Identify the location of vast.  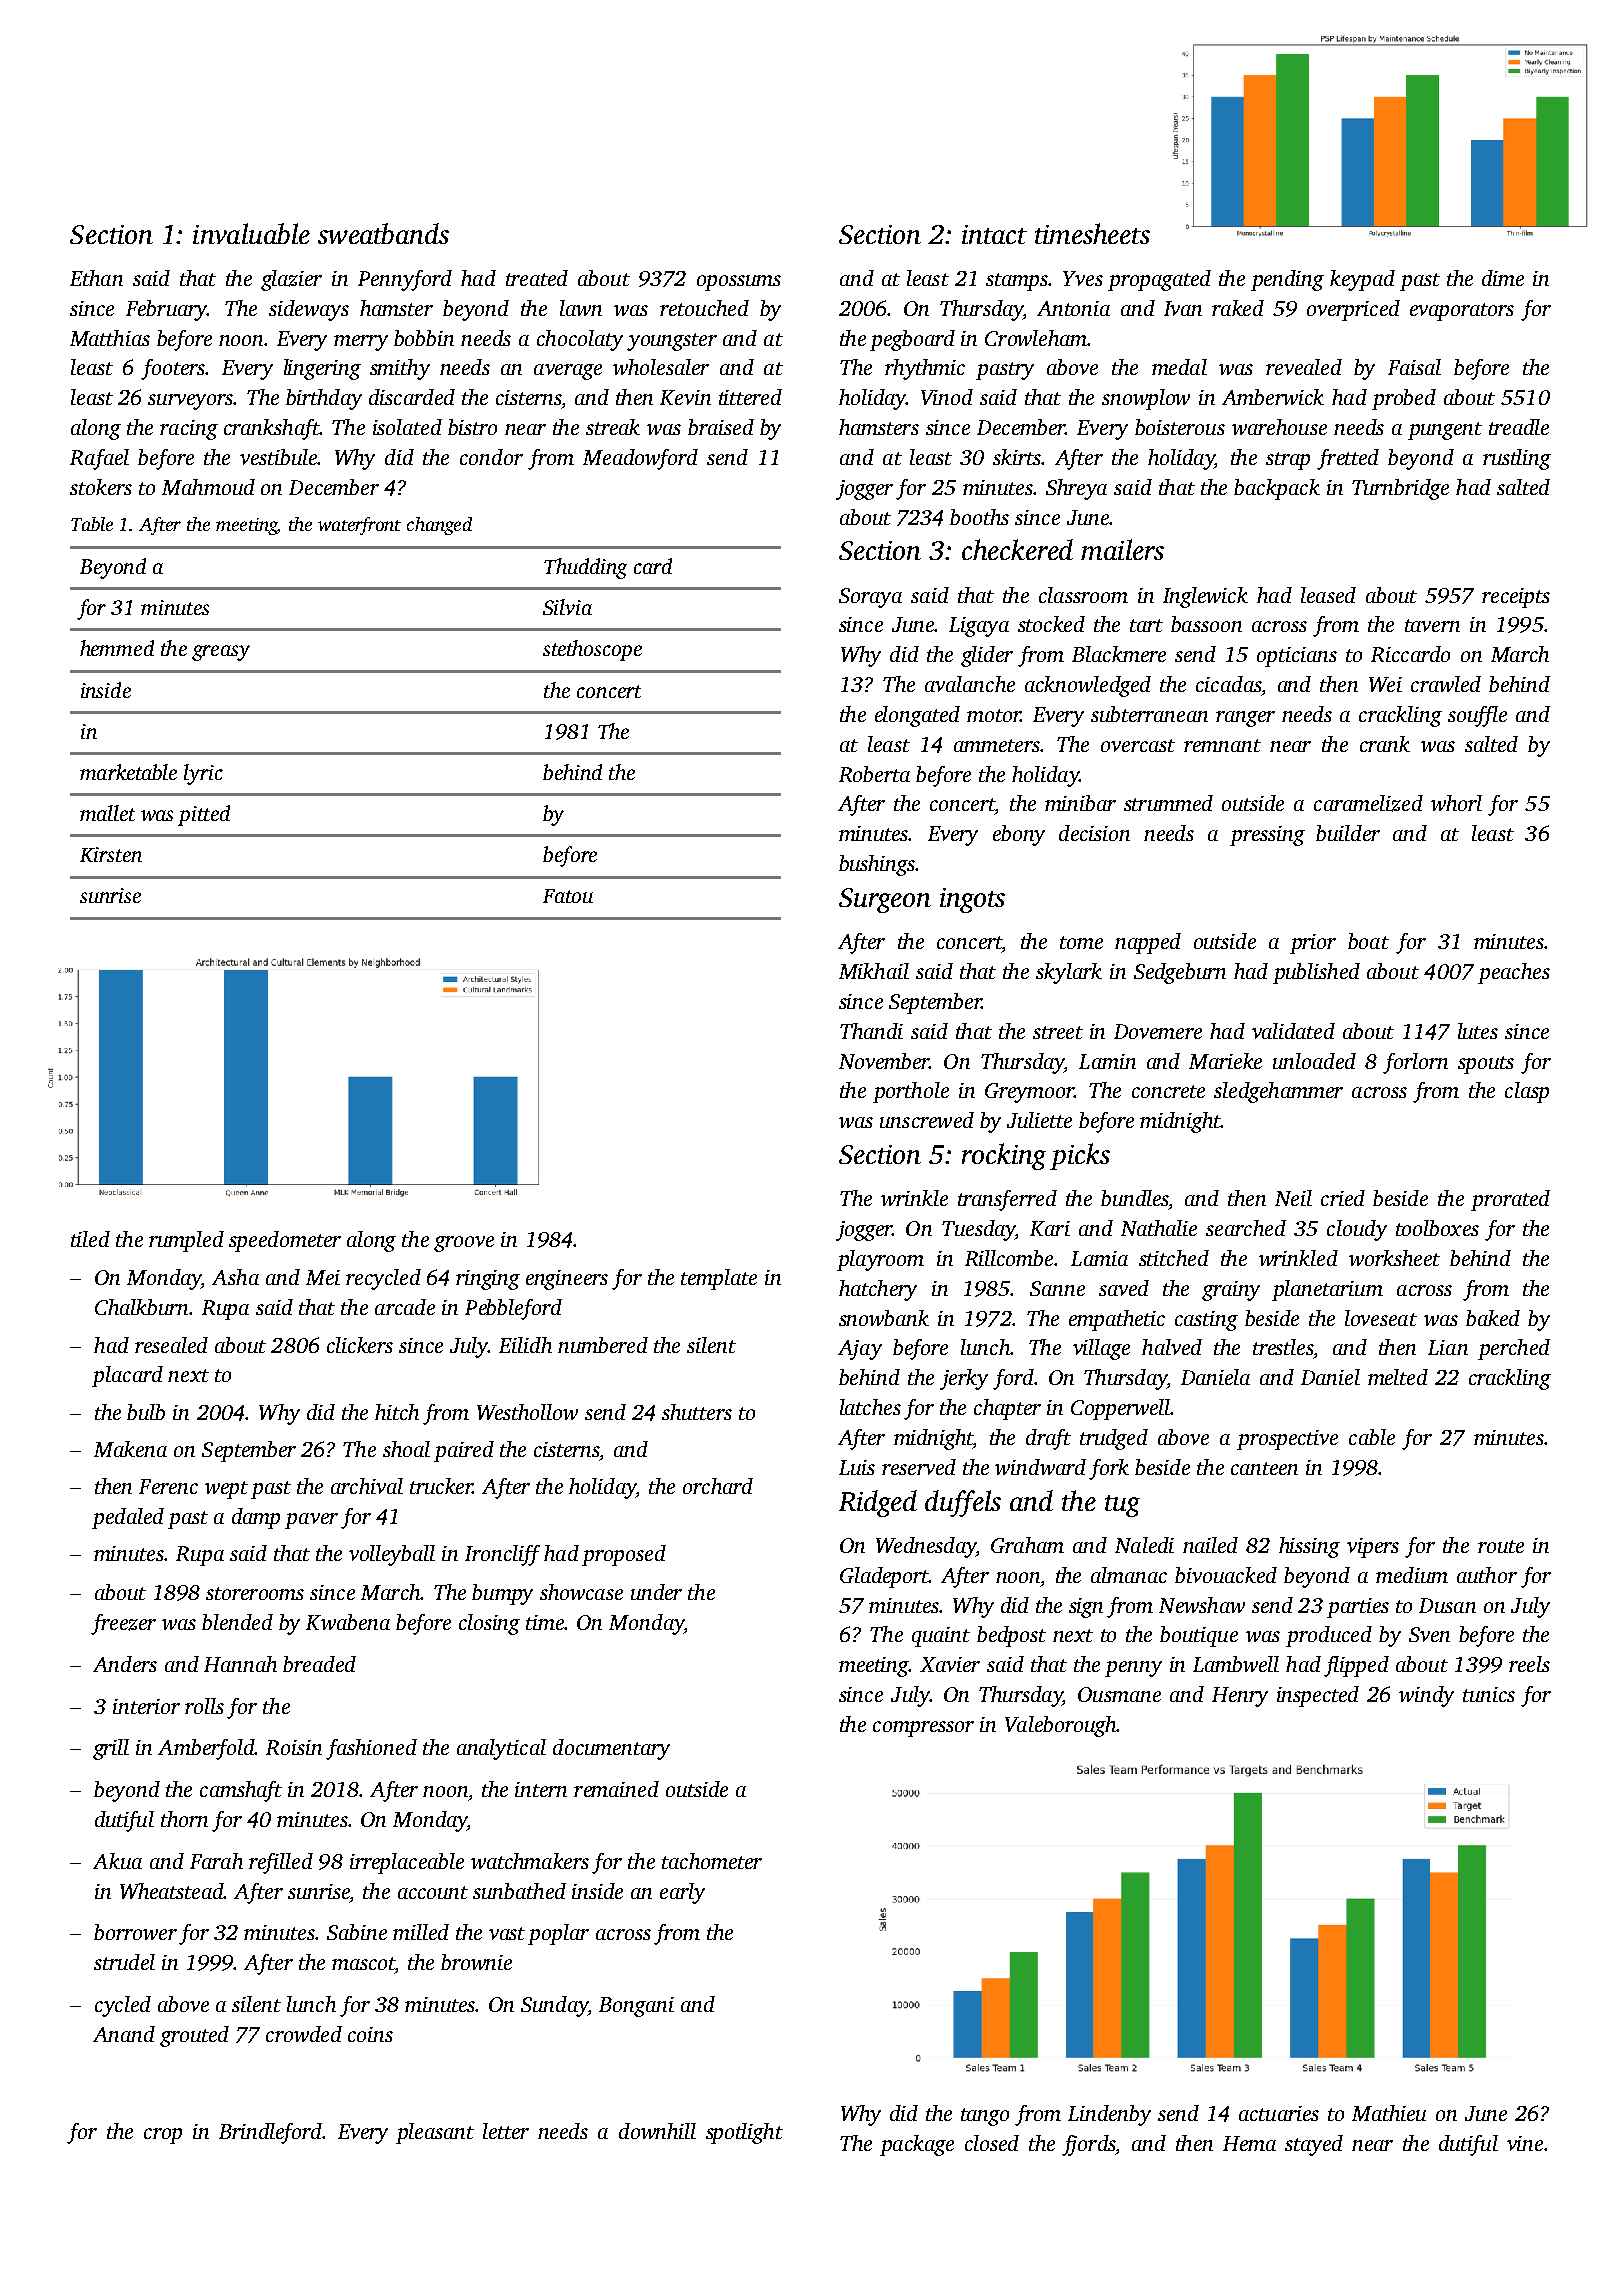
(507, 1933).
